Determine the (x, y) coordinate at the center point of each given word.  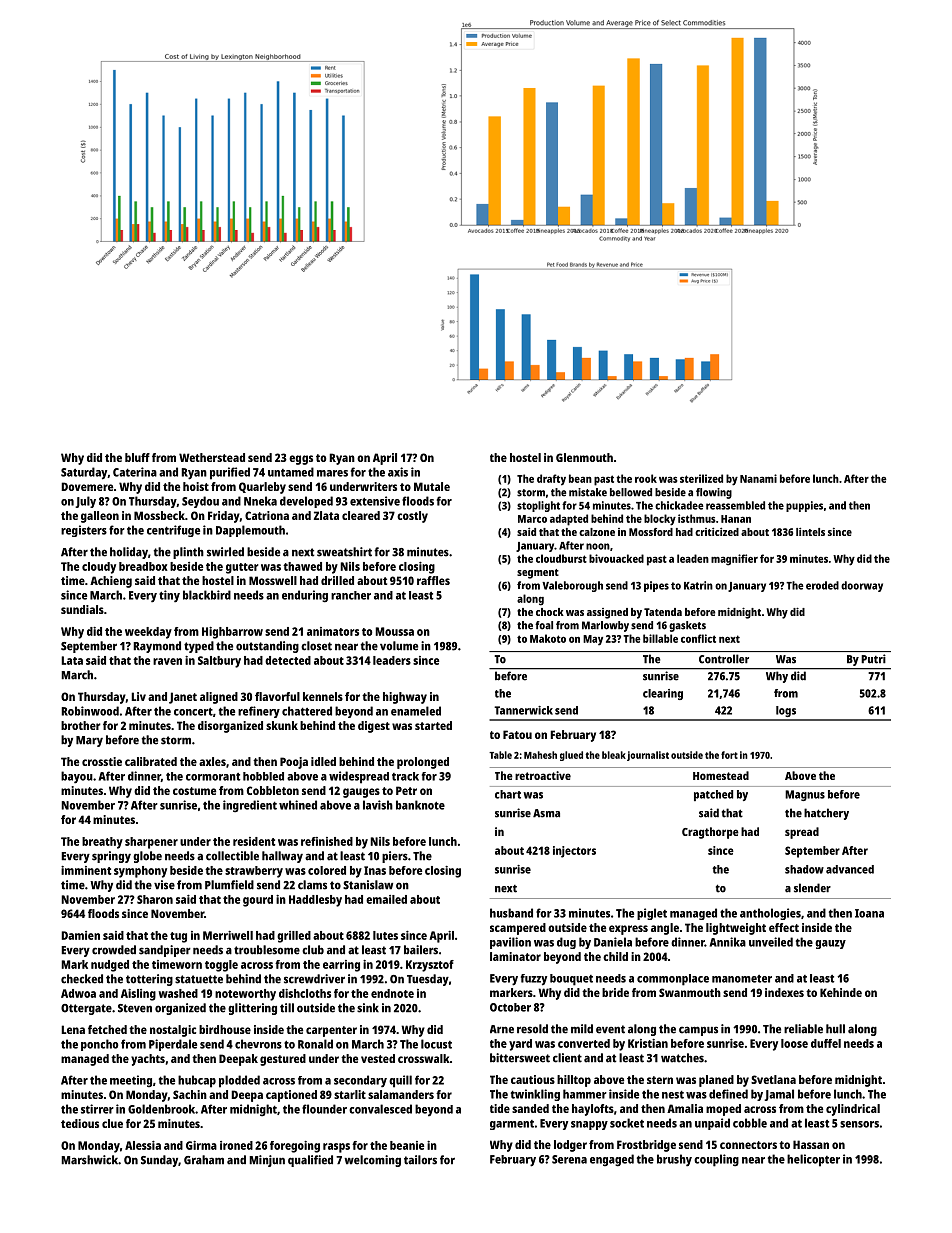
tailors (420, 1160)
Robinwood (90, 711)
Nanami (758, 478)
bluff (137, 457)
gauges (361, 793)
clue (112, 1123)
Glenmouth (584, 457)
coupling (716, 1160)
